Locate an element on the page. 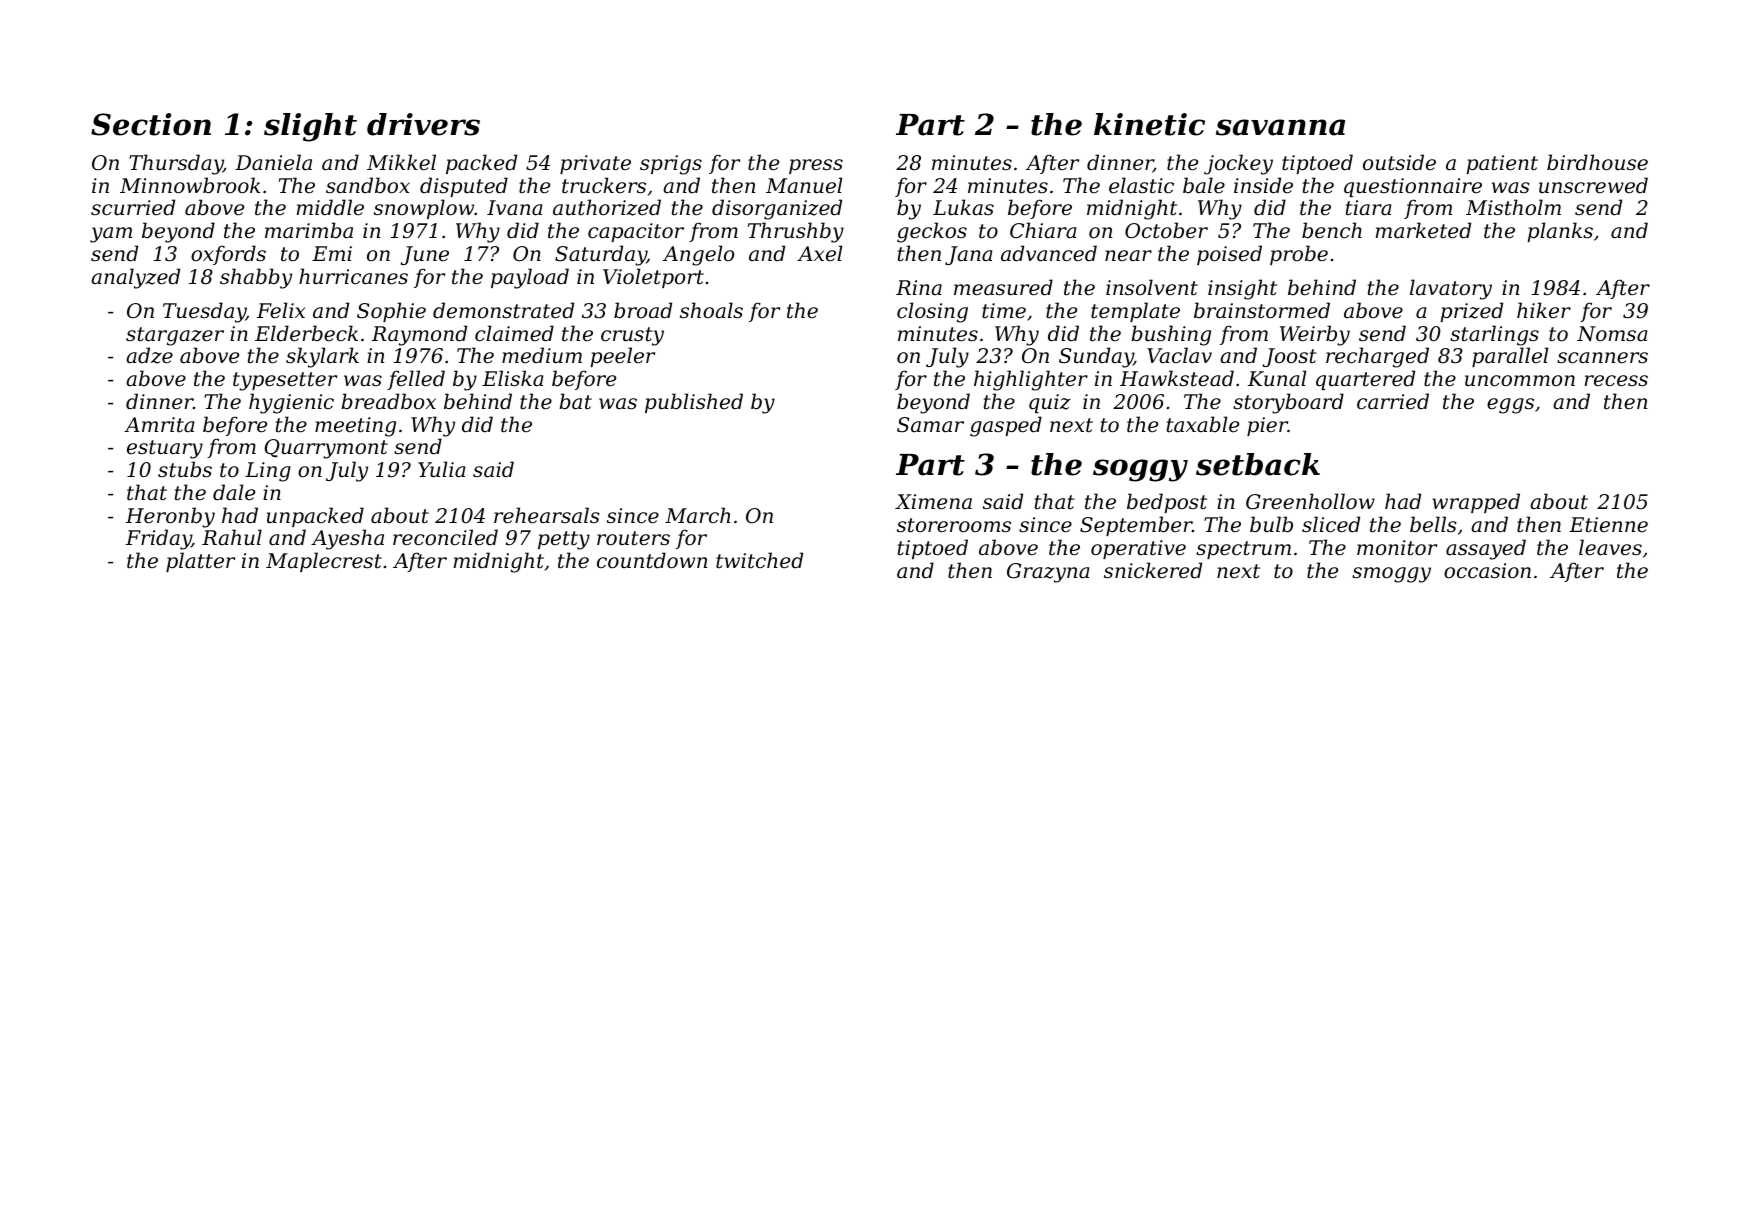 The height and width of the document is (1230, 1740). birdhouse is located at coordinates (1597, 162).
